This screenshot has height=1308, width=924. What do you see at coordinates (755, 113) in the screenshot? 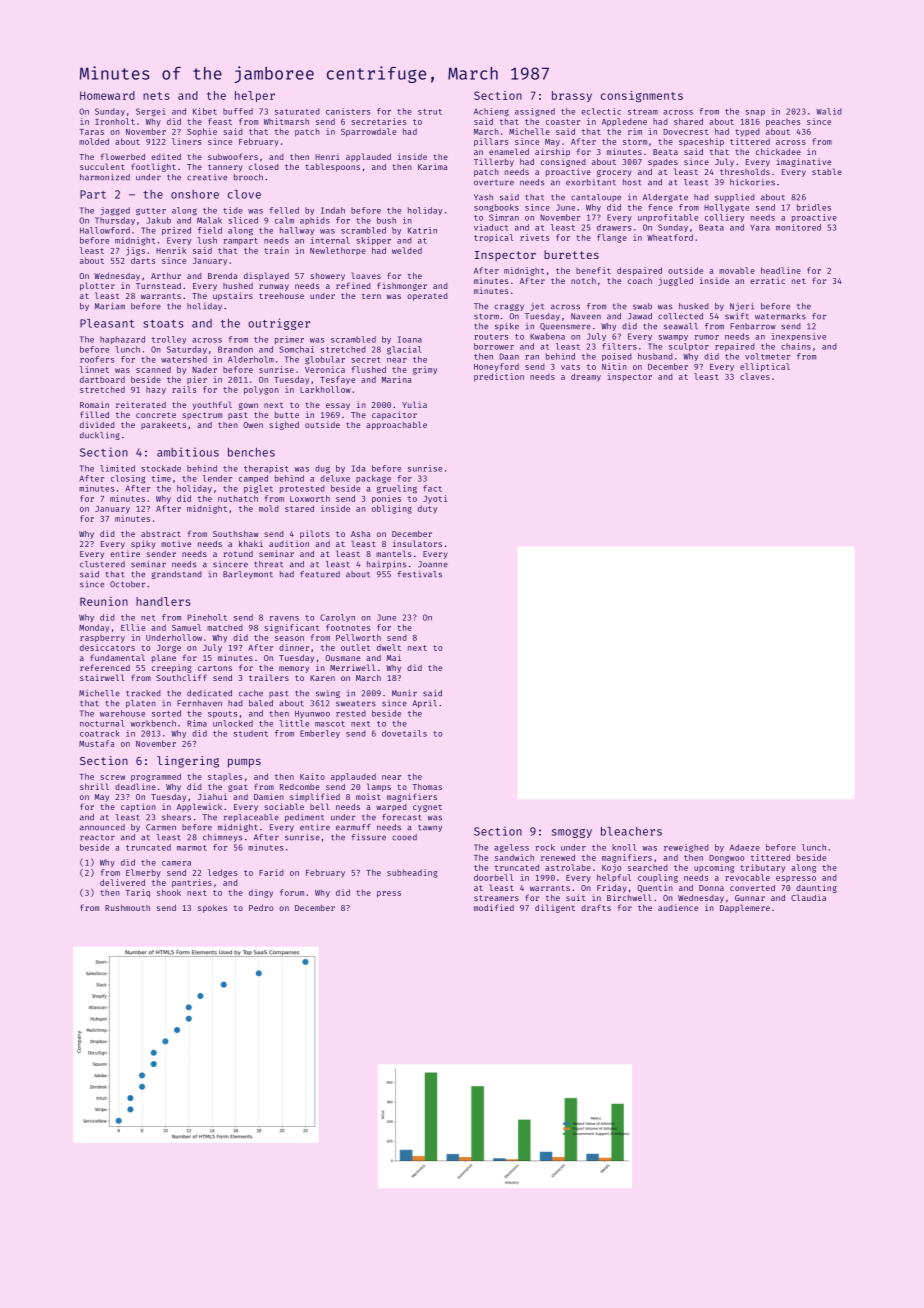
I see `snap` at bounding box center [755, 113].
